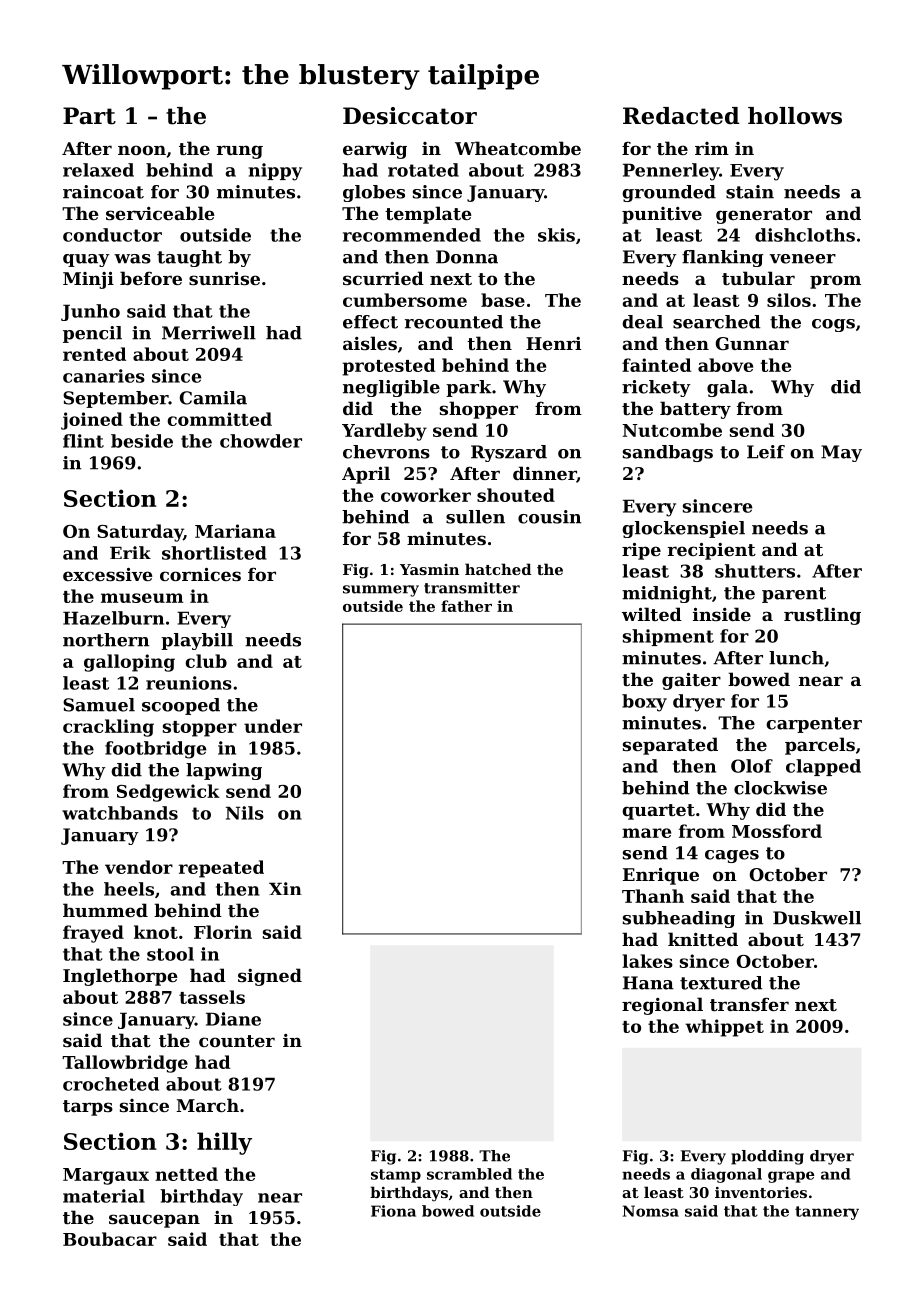 The image size is (924, 1308). Describe the element at coordinates (795, 116) in the screenshot. I see `hollows` at that location.
